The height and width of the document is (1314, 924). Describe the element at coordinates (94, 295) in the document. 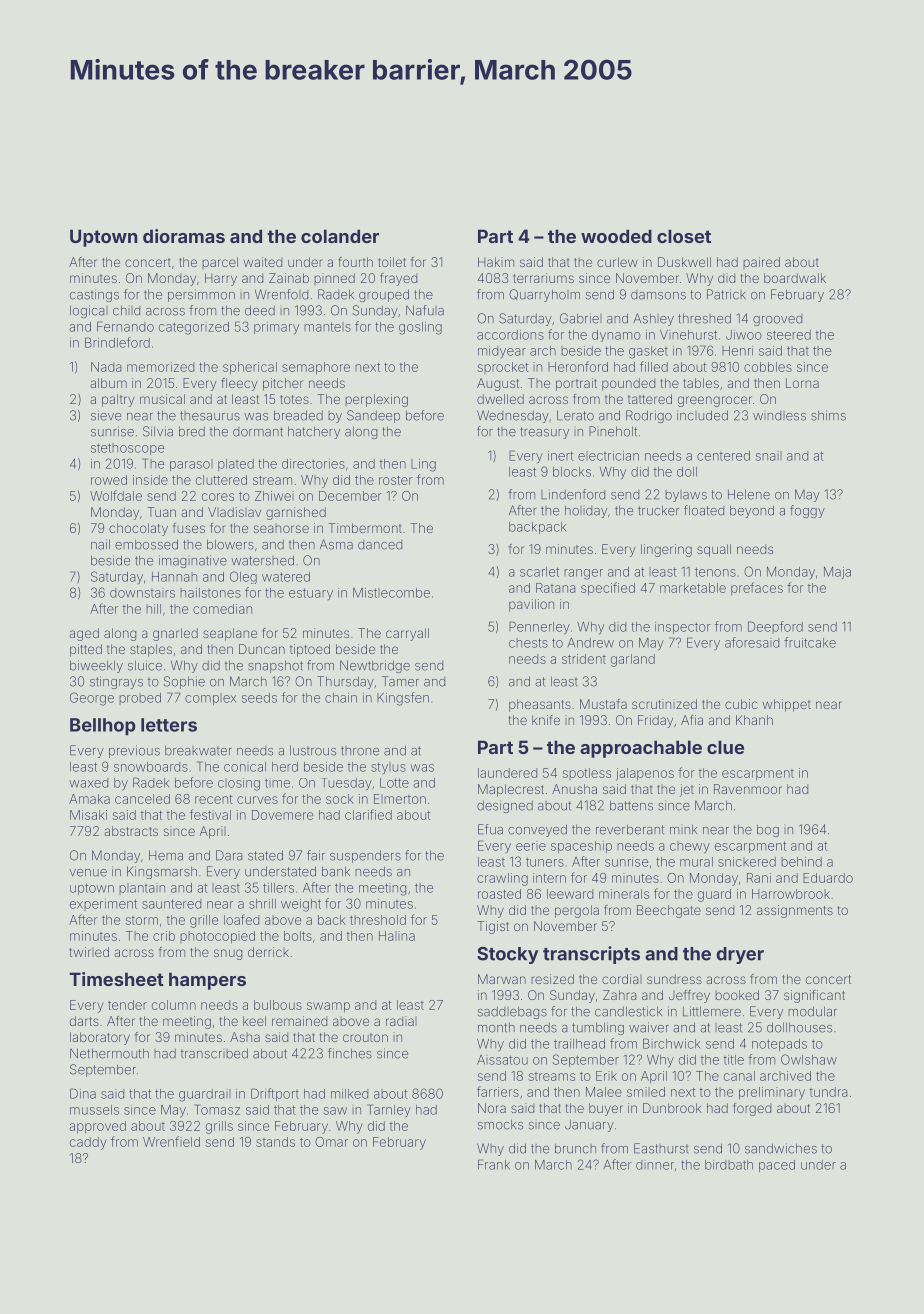

I see `castings` at that location.
